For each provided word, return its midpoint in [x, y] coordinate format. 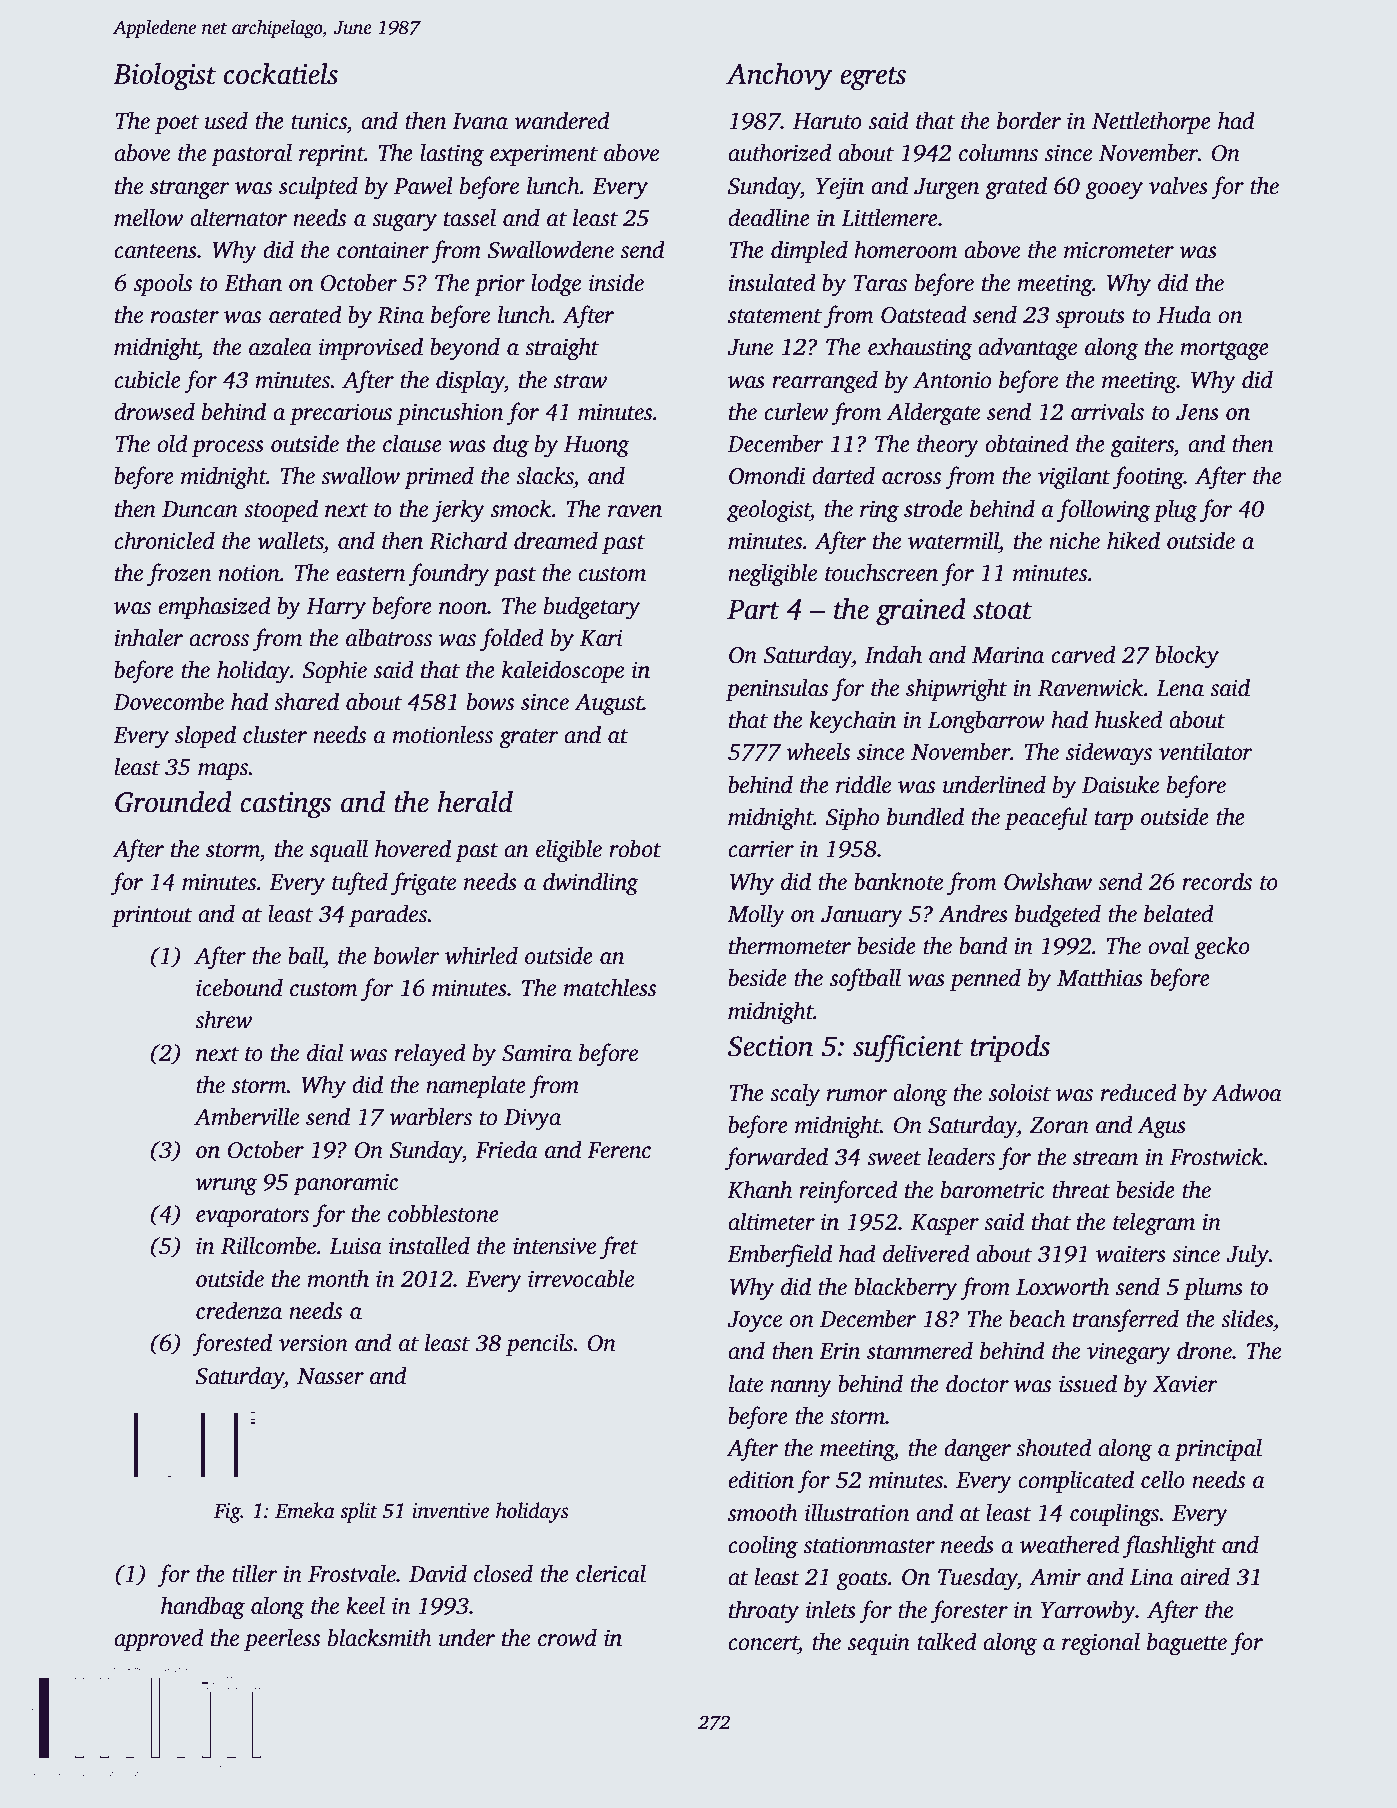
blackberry [905, 1289]
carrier [761, 849]
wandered [562, 120]
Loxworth [1062, 1286]
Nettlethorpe [1151, 122]
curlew [796, 411]
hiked [1133, 540]
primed [439, 477]
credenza [239, 1310]
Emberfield [779, 1256]
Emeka [305, 1510]
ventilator [1206, 751]
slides [1247, 1318]
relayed [430, 1055]
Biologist [164, 77]
